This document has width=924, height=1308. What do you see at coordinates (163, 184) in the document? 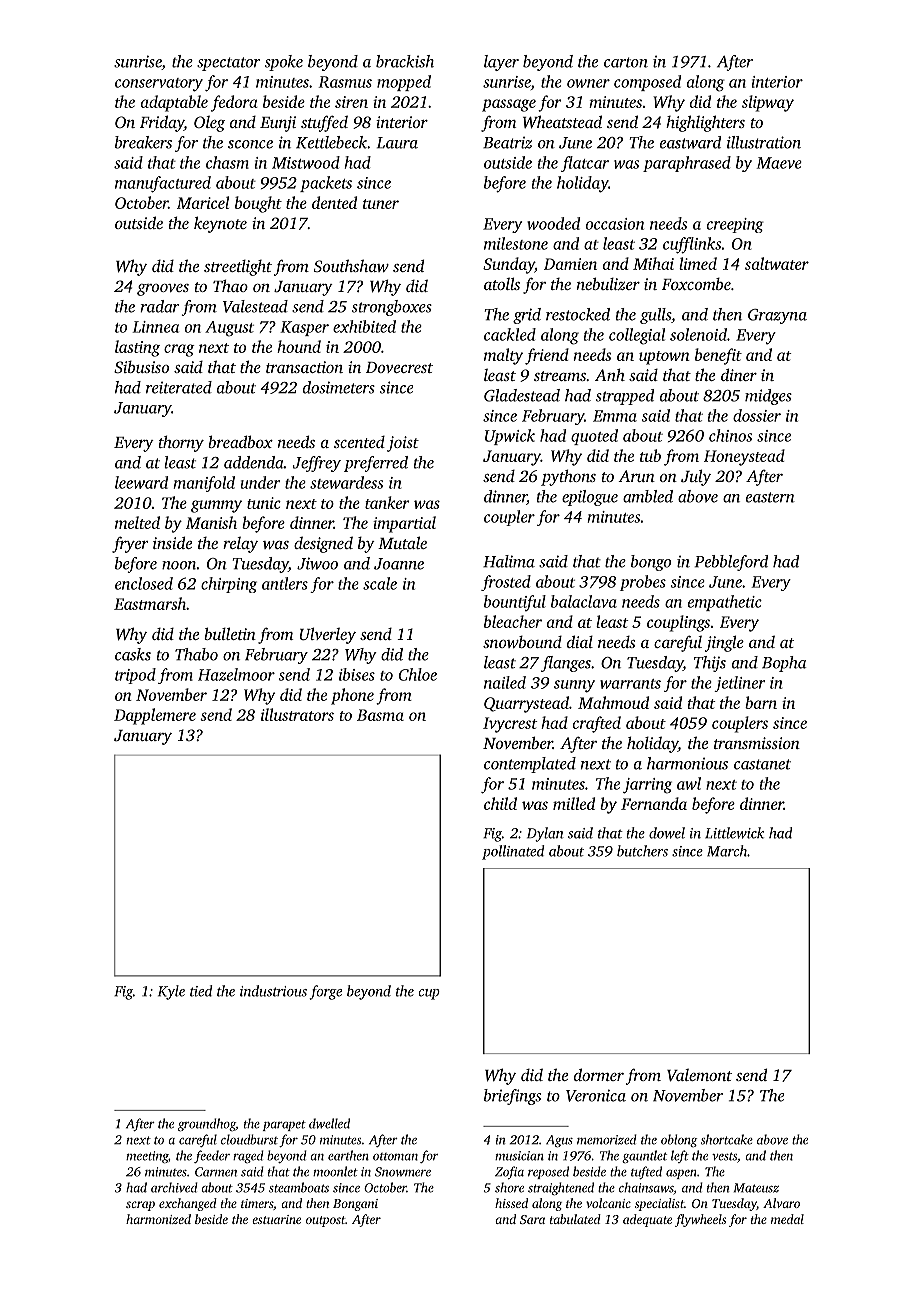
I see `manufactured` at bounding box center [163, 184].
